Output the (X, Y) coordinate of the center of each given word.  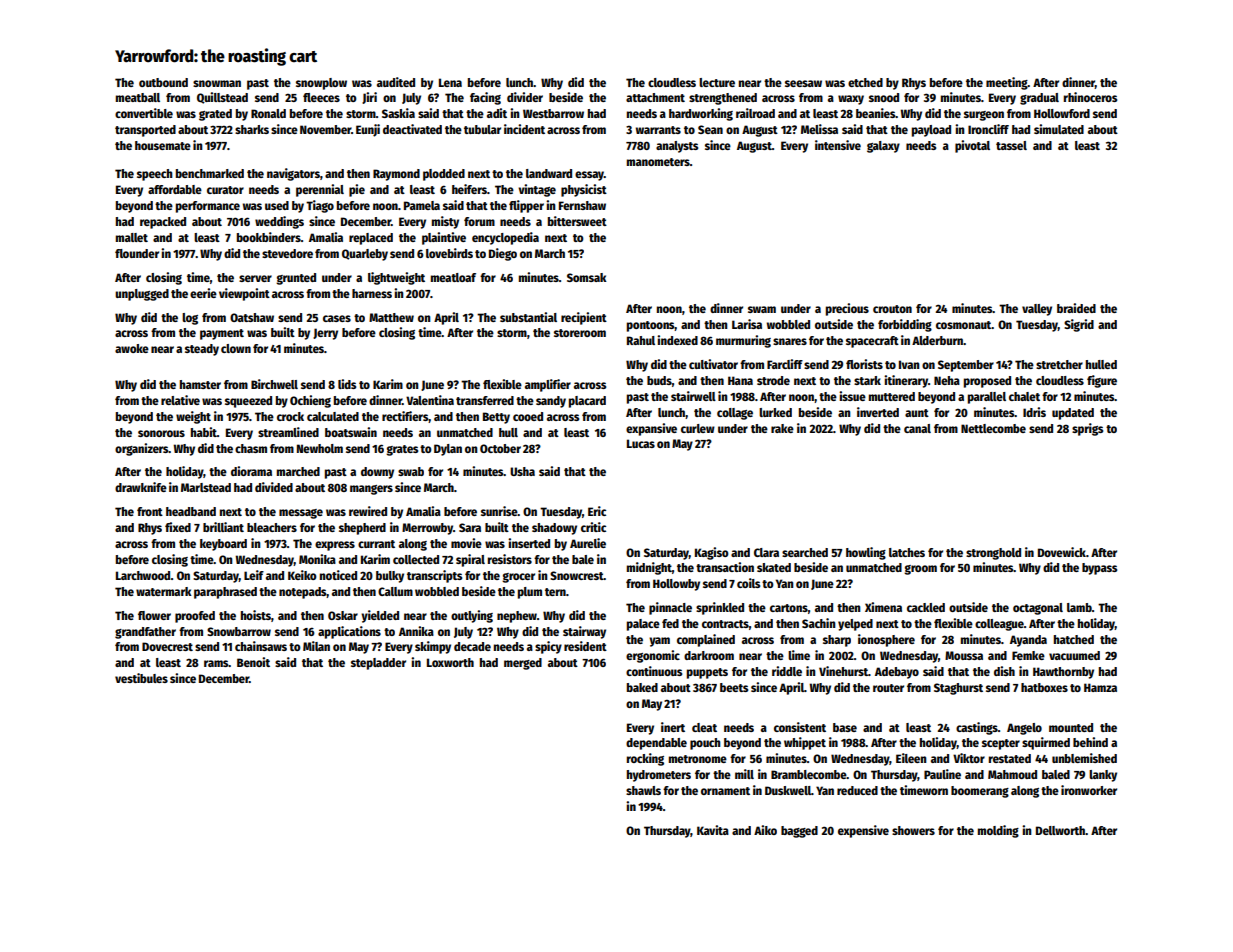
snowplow (321, 84)
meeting (1007, 83)
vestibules (141, 678)
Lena (450, 82)
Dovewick (1062, 552)
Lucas (641, 443)
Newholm (320, 448)
